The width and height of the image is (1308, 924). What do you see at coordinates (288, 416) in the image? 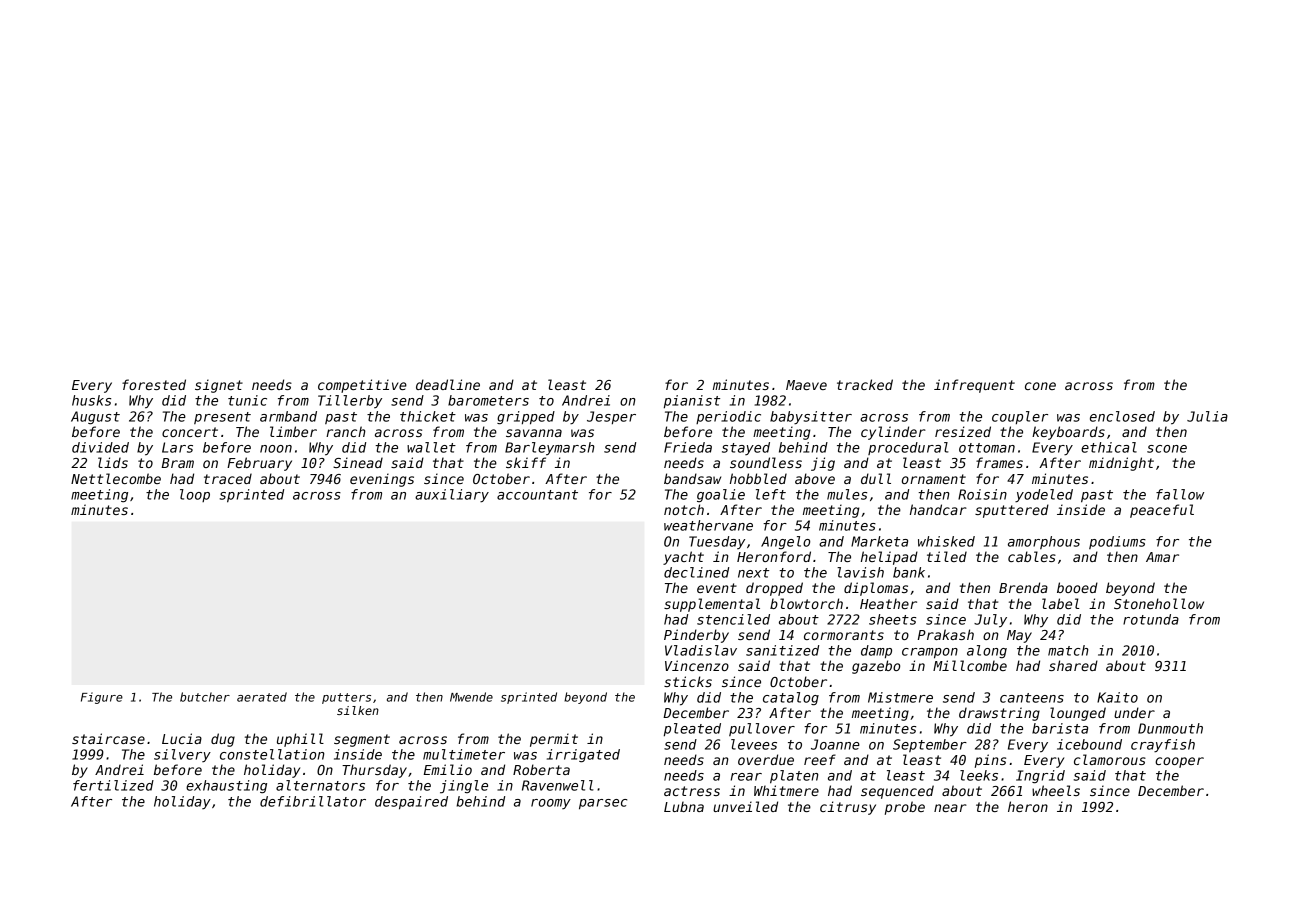
I see `armband` at bounding box center [288, 416].
